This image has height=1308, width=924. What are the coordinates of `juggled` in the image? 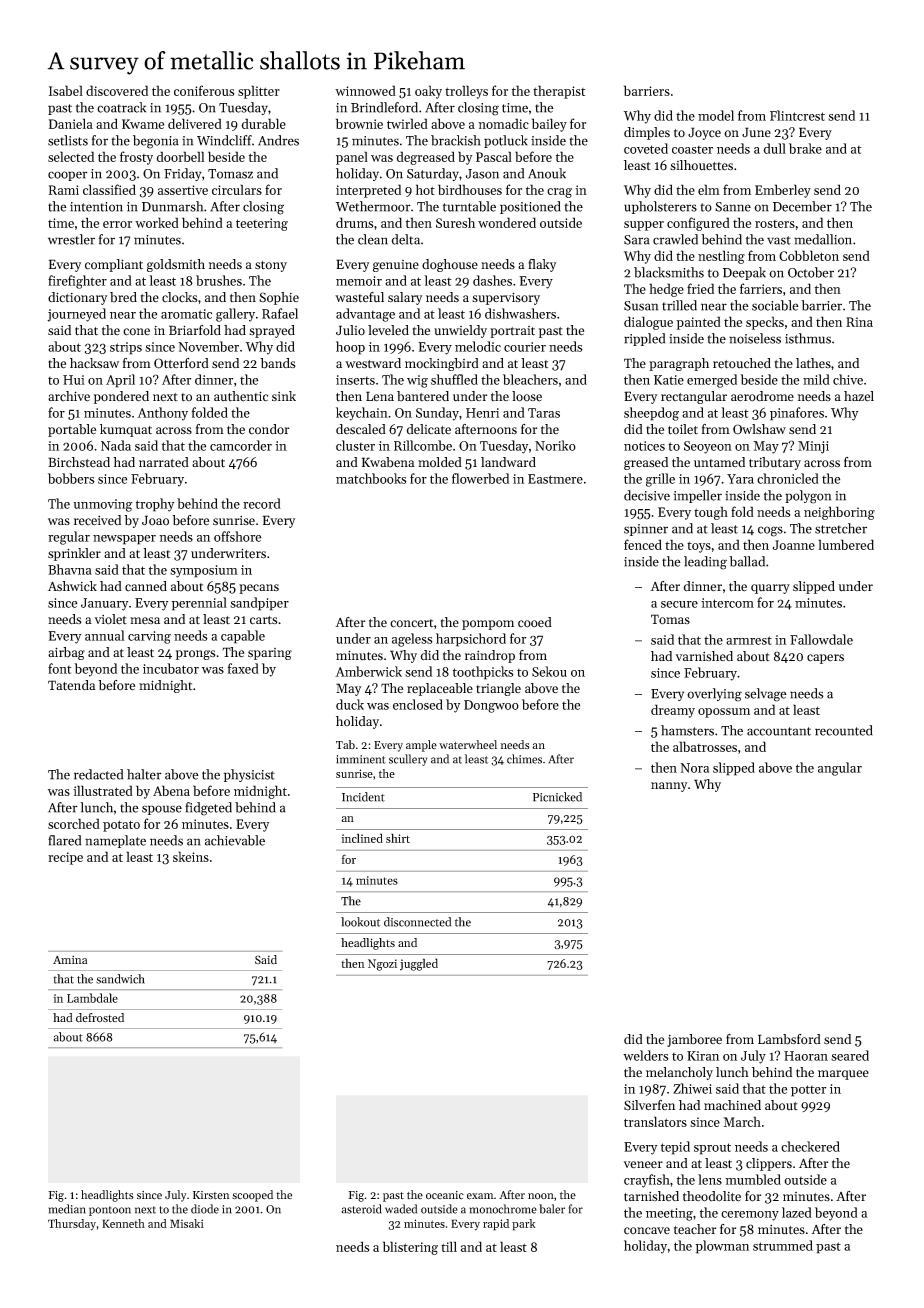 It's located at (419, 964).
